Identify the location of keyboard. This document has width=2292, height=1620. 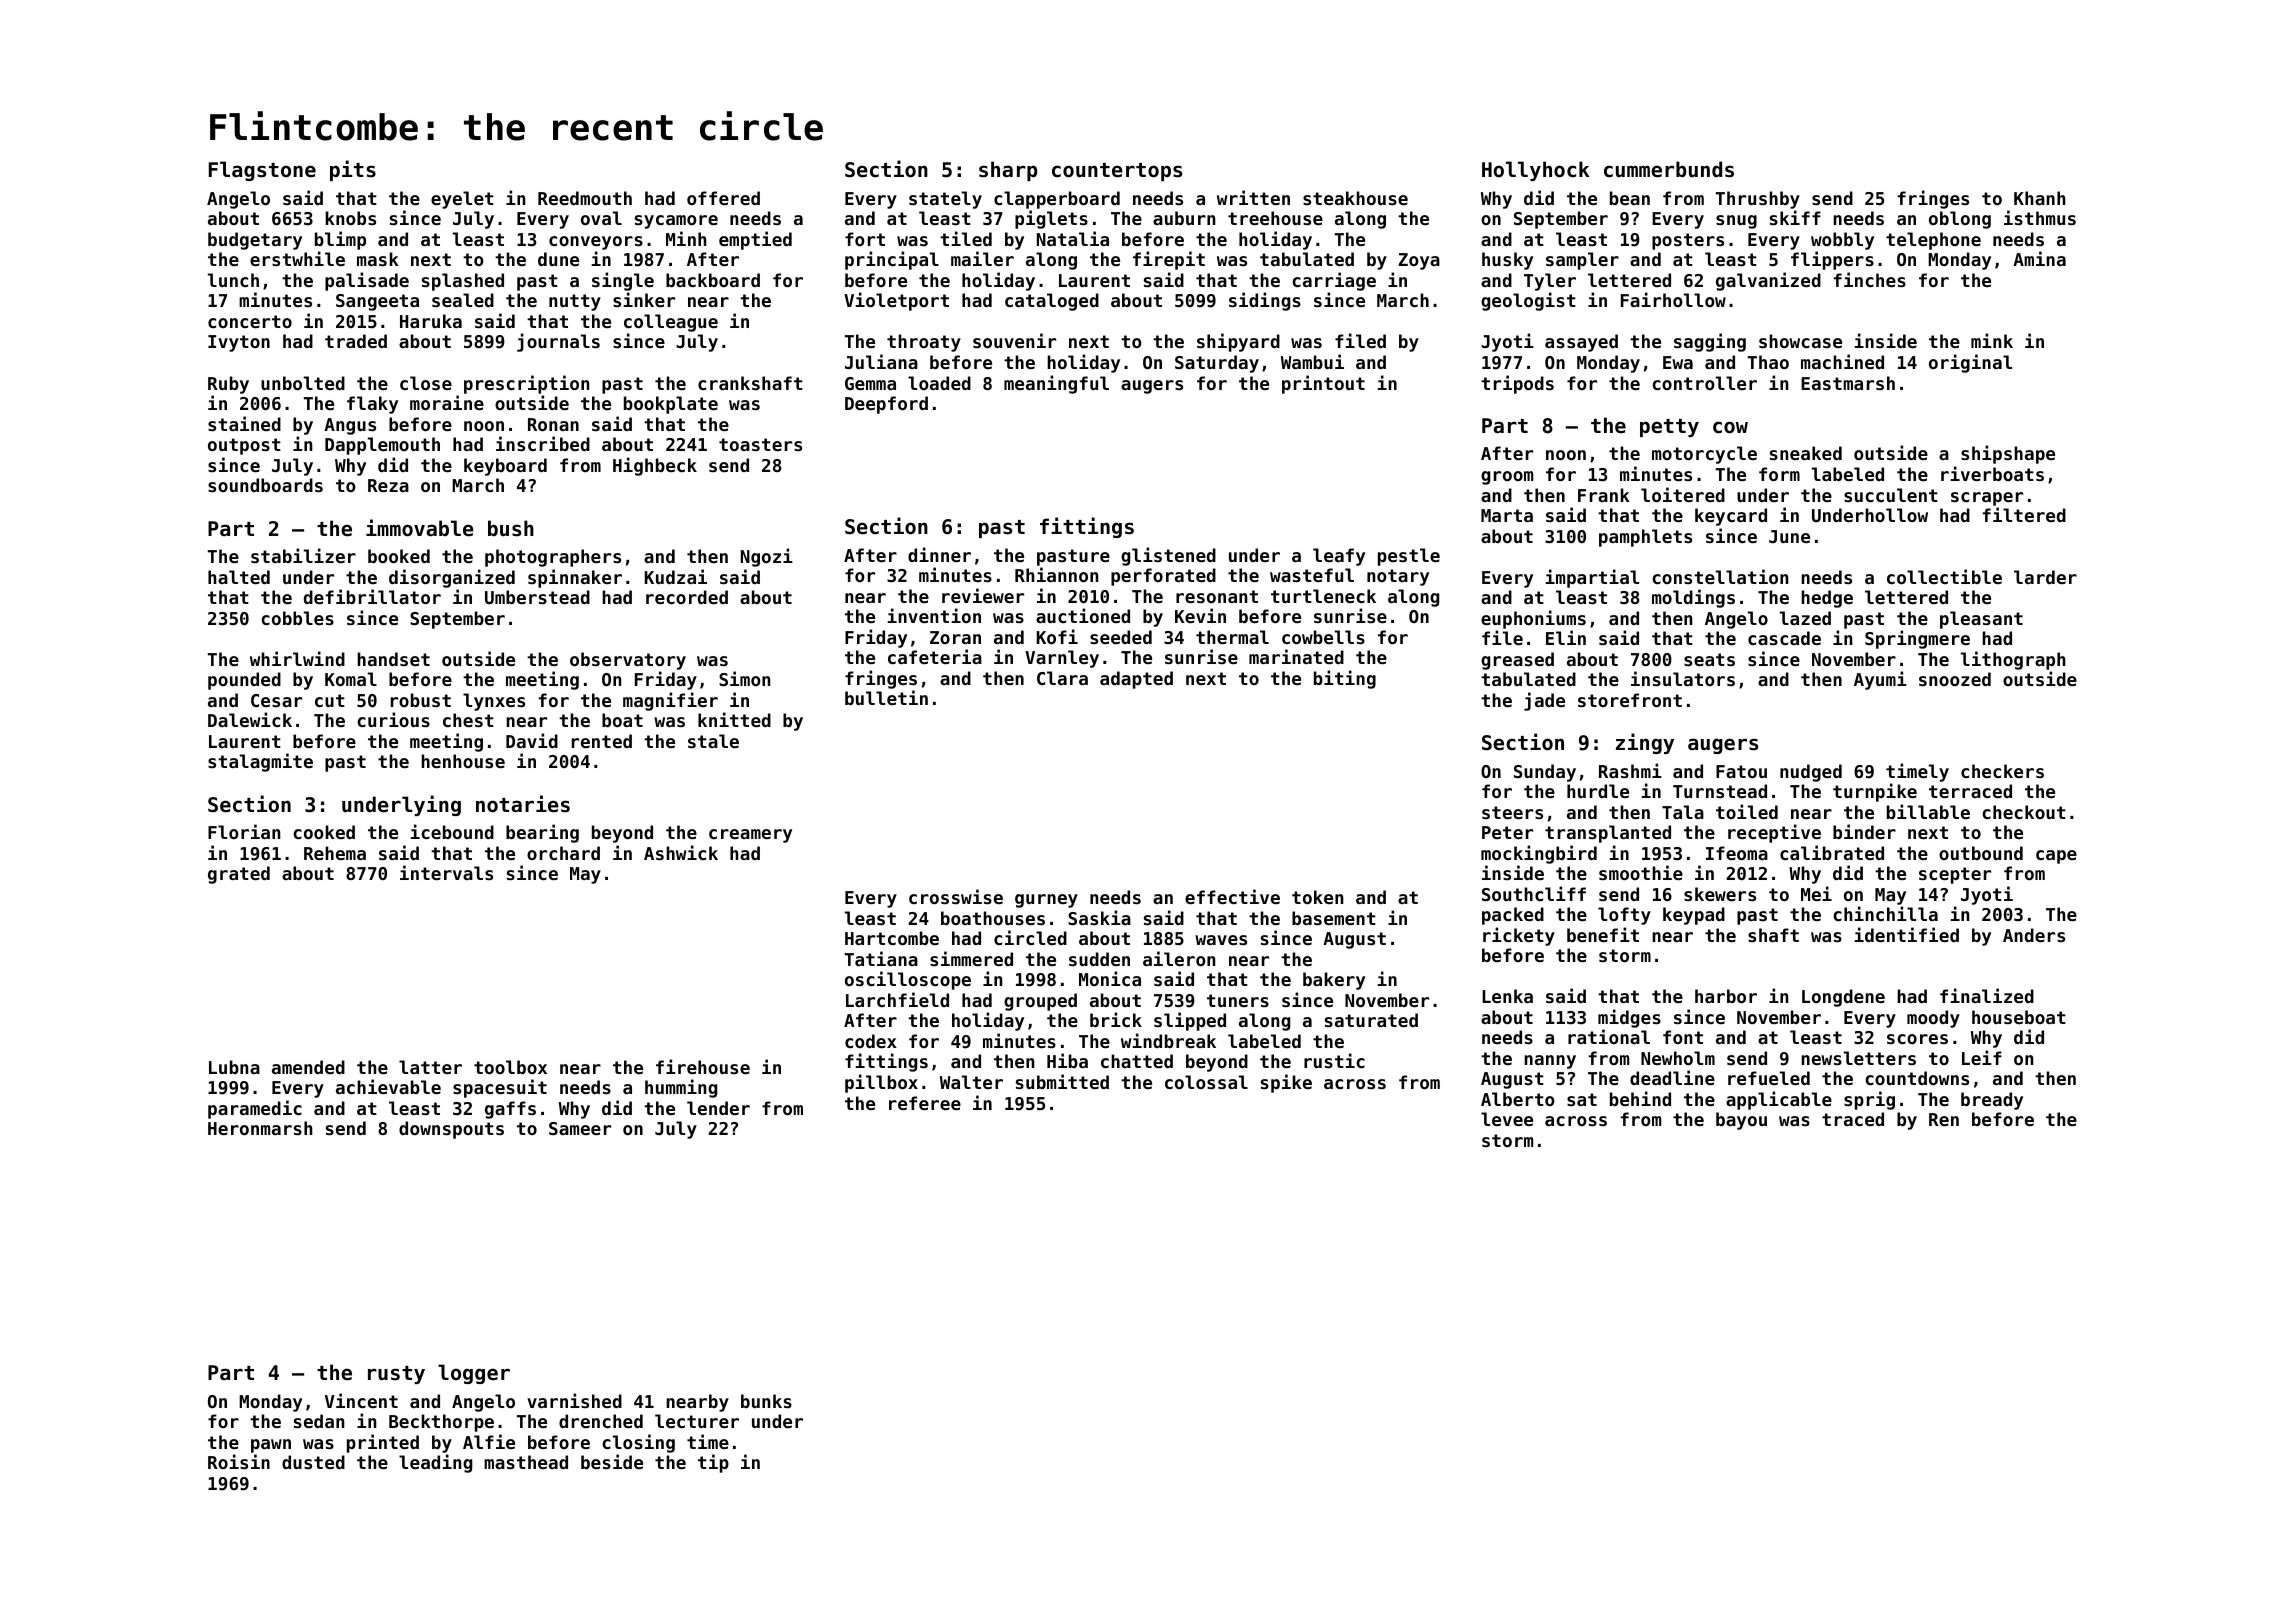
(505, 467).
